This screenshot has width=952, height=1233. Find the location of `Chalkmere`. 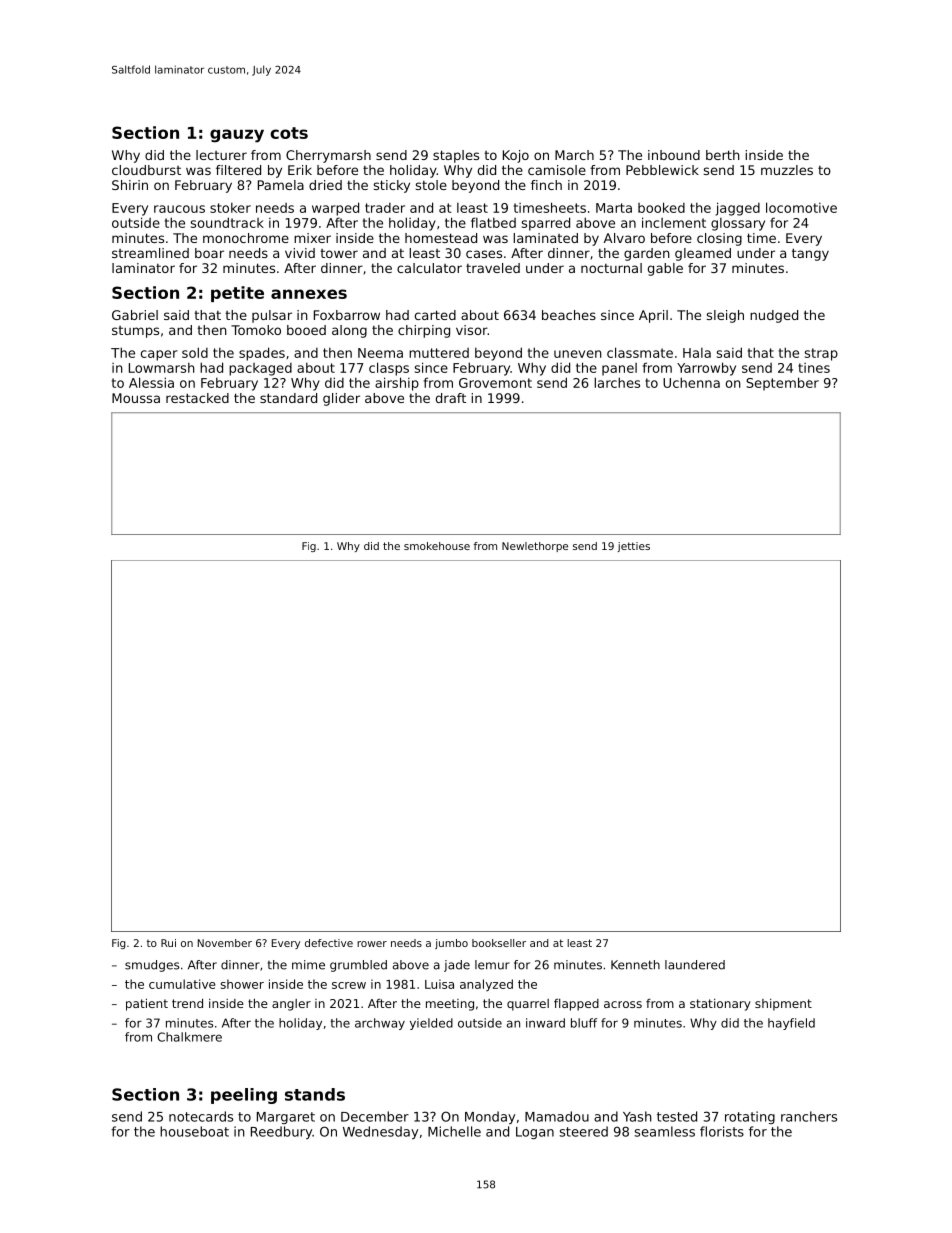

Chalkmere is located at coordinates (189, 1037).
